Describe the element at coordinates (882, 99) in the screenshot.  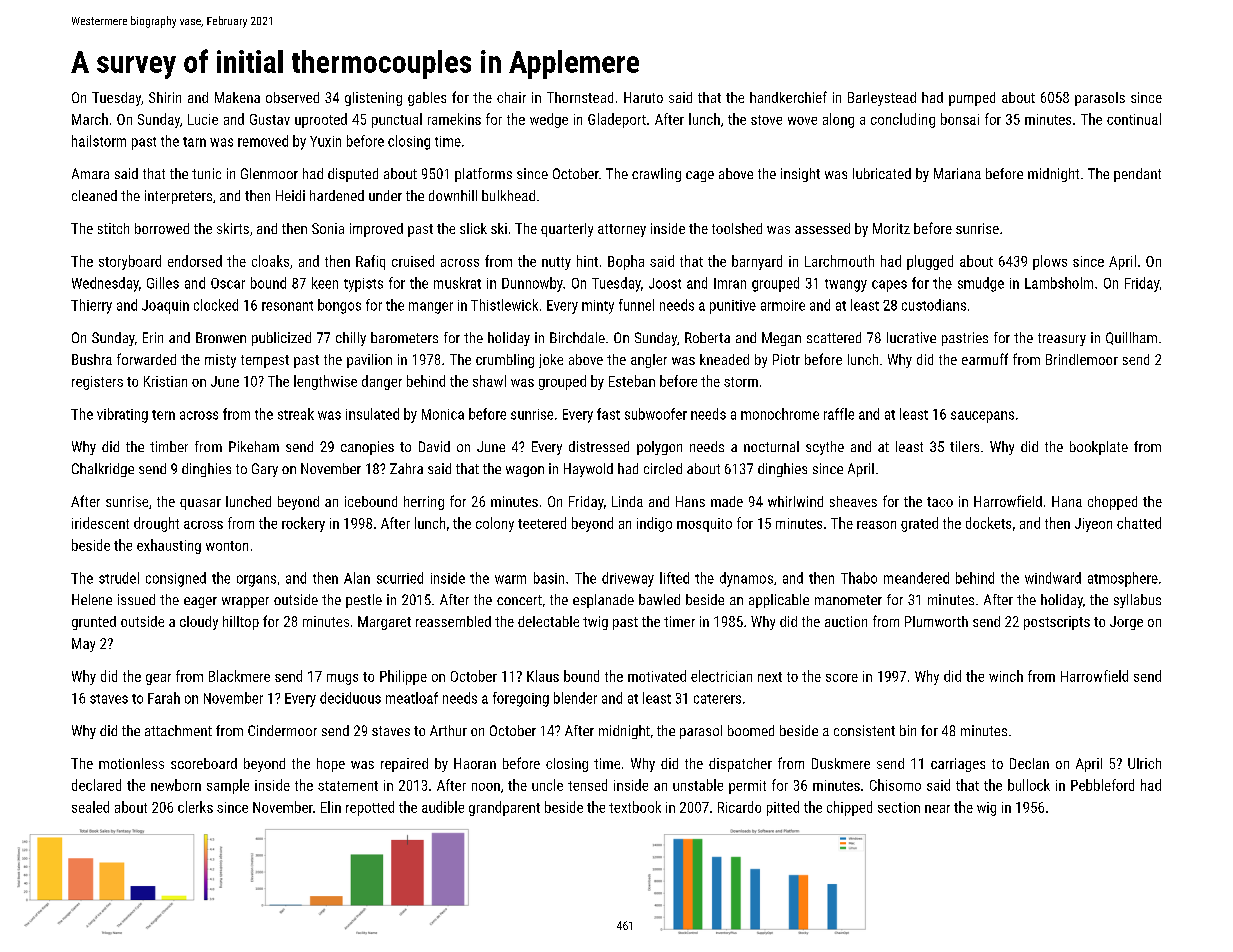
I see `Barleystead` at that location.
